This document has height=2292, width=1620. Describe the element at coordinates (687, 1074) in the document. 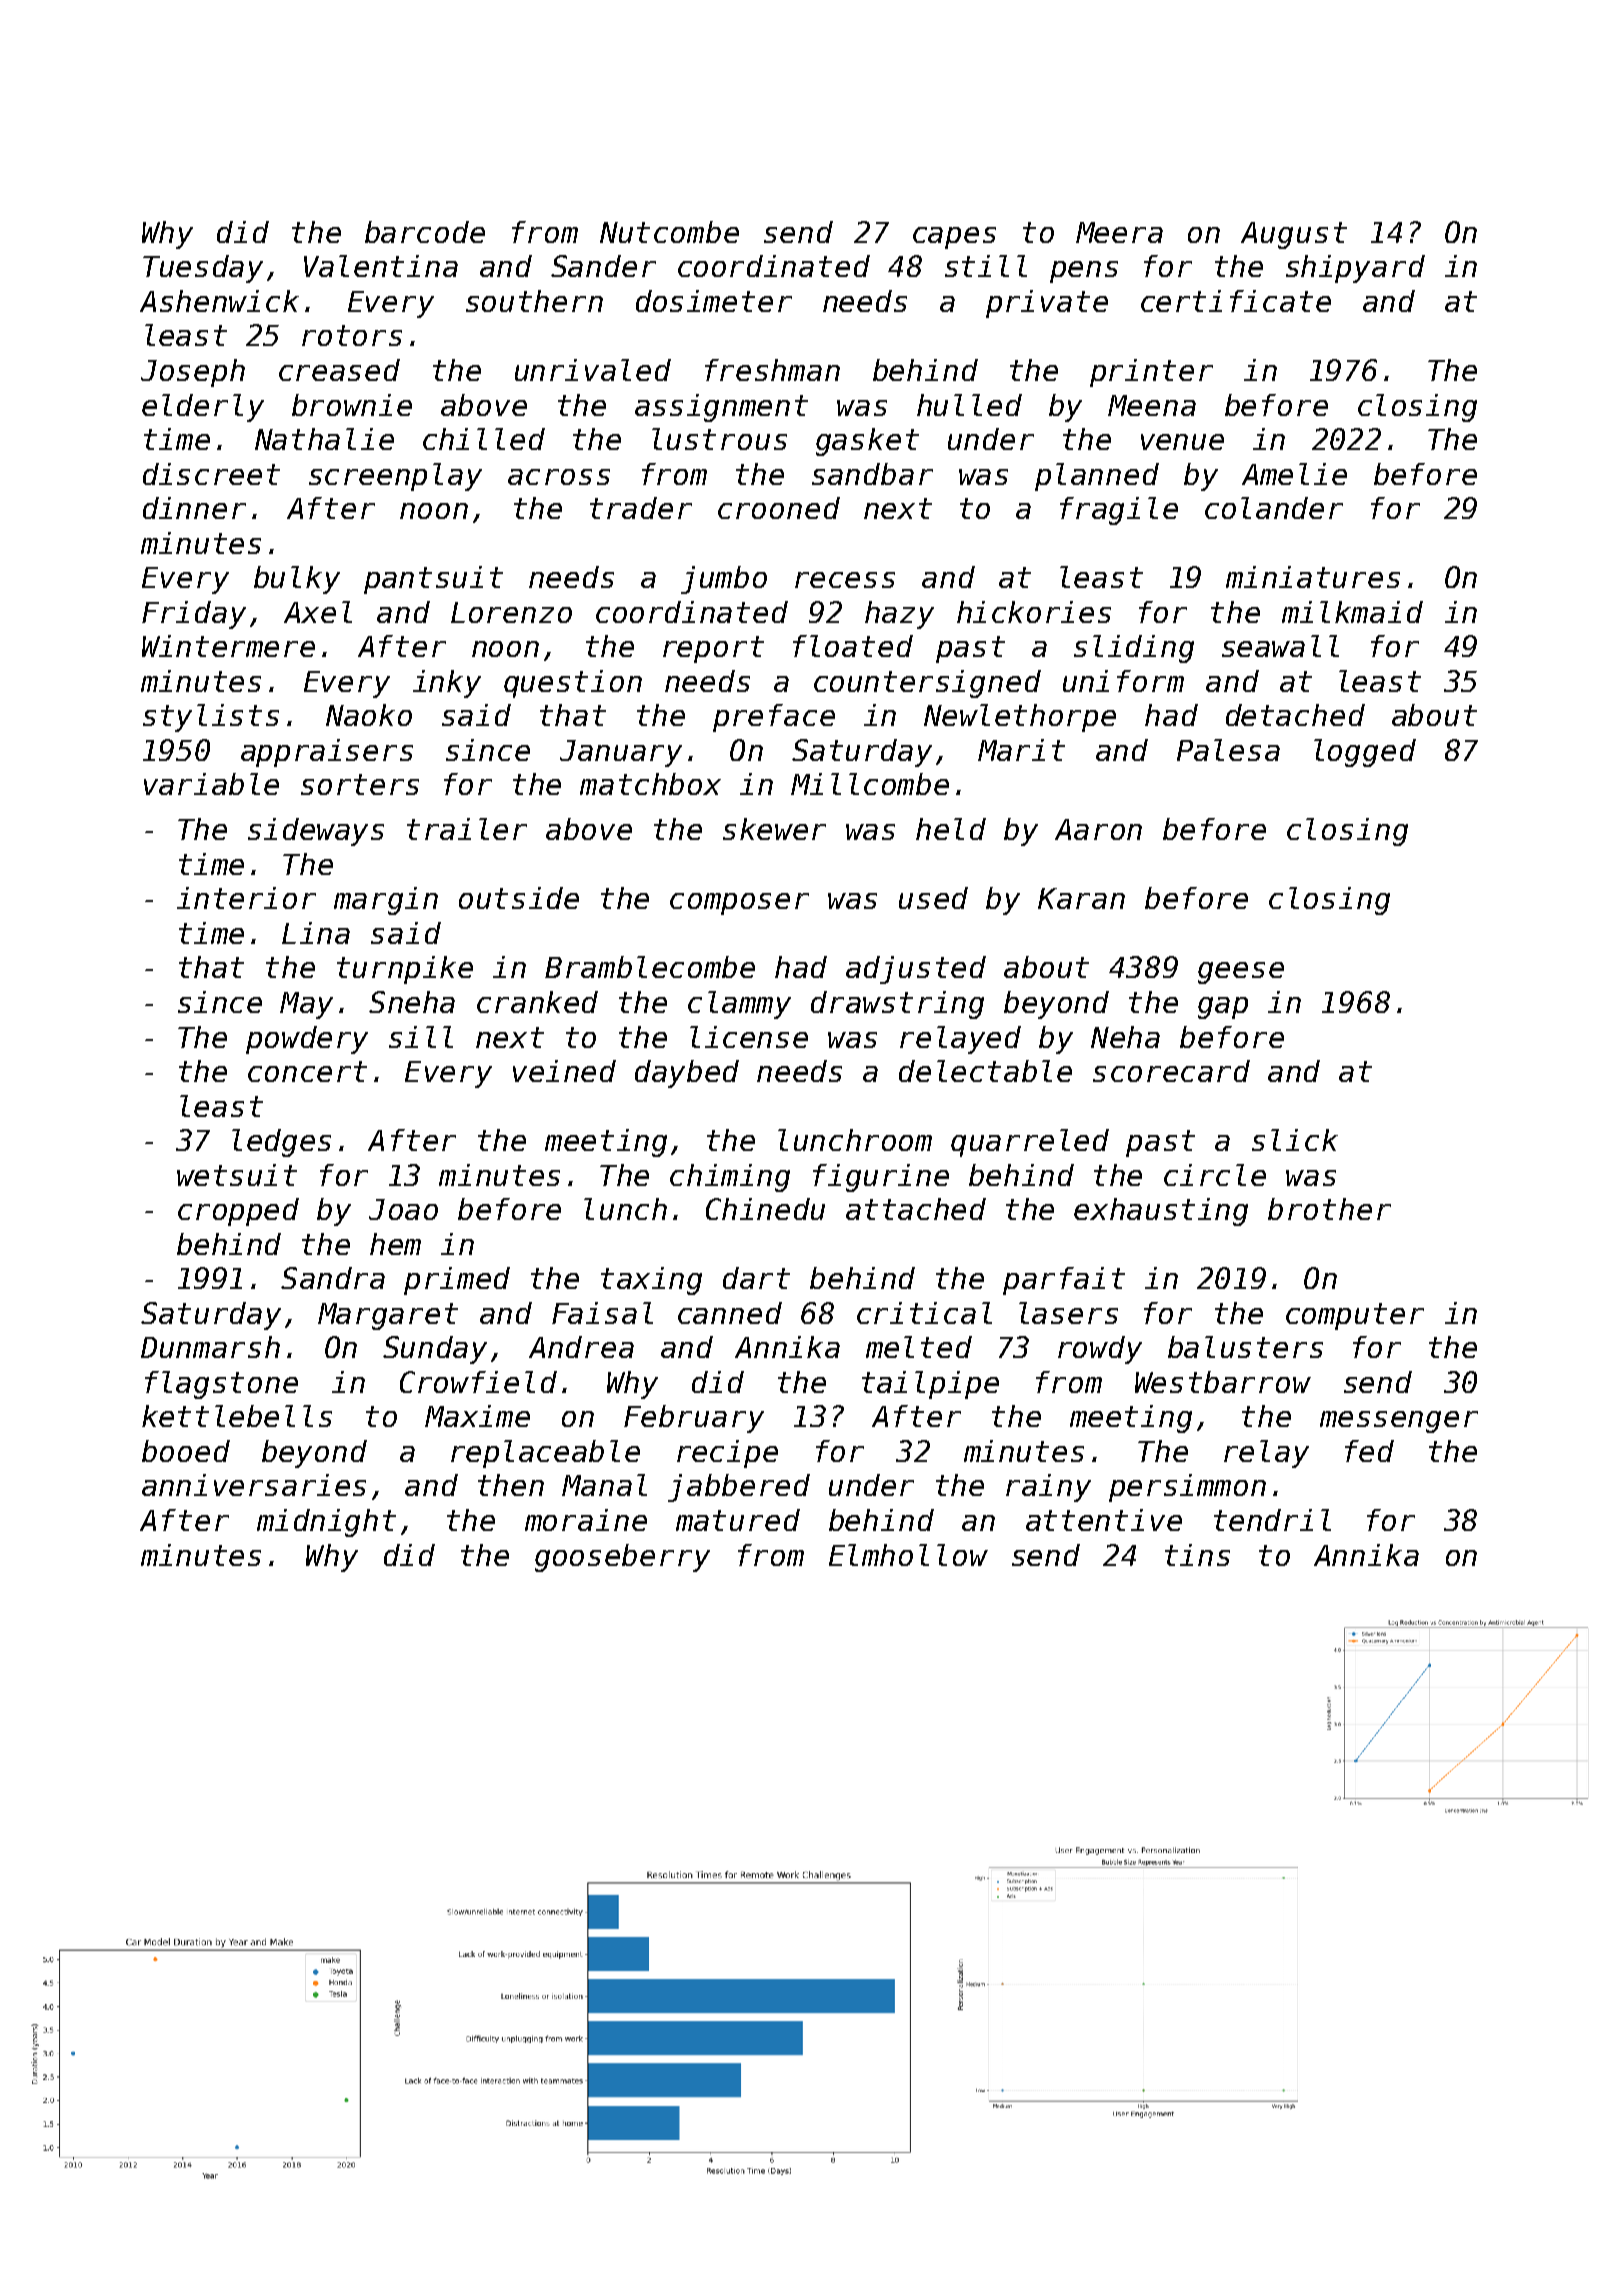

I see `daybed` at that location.
